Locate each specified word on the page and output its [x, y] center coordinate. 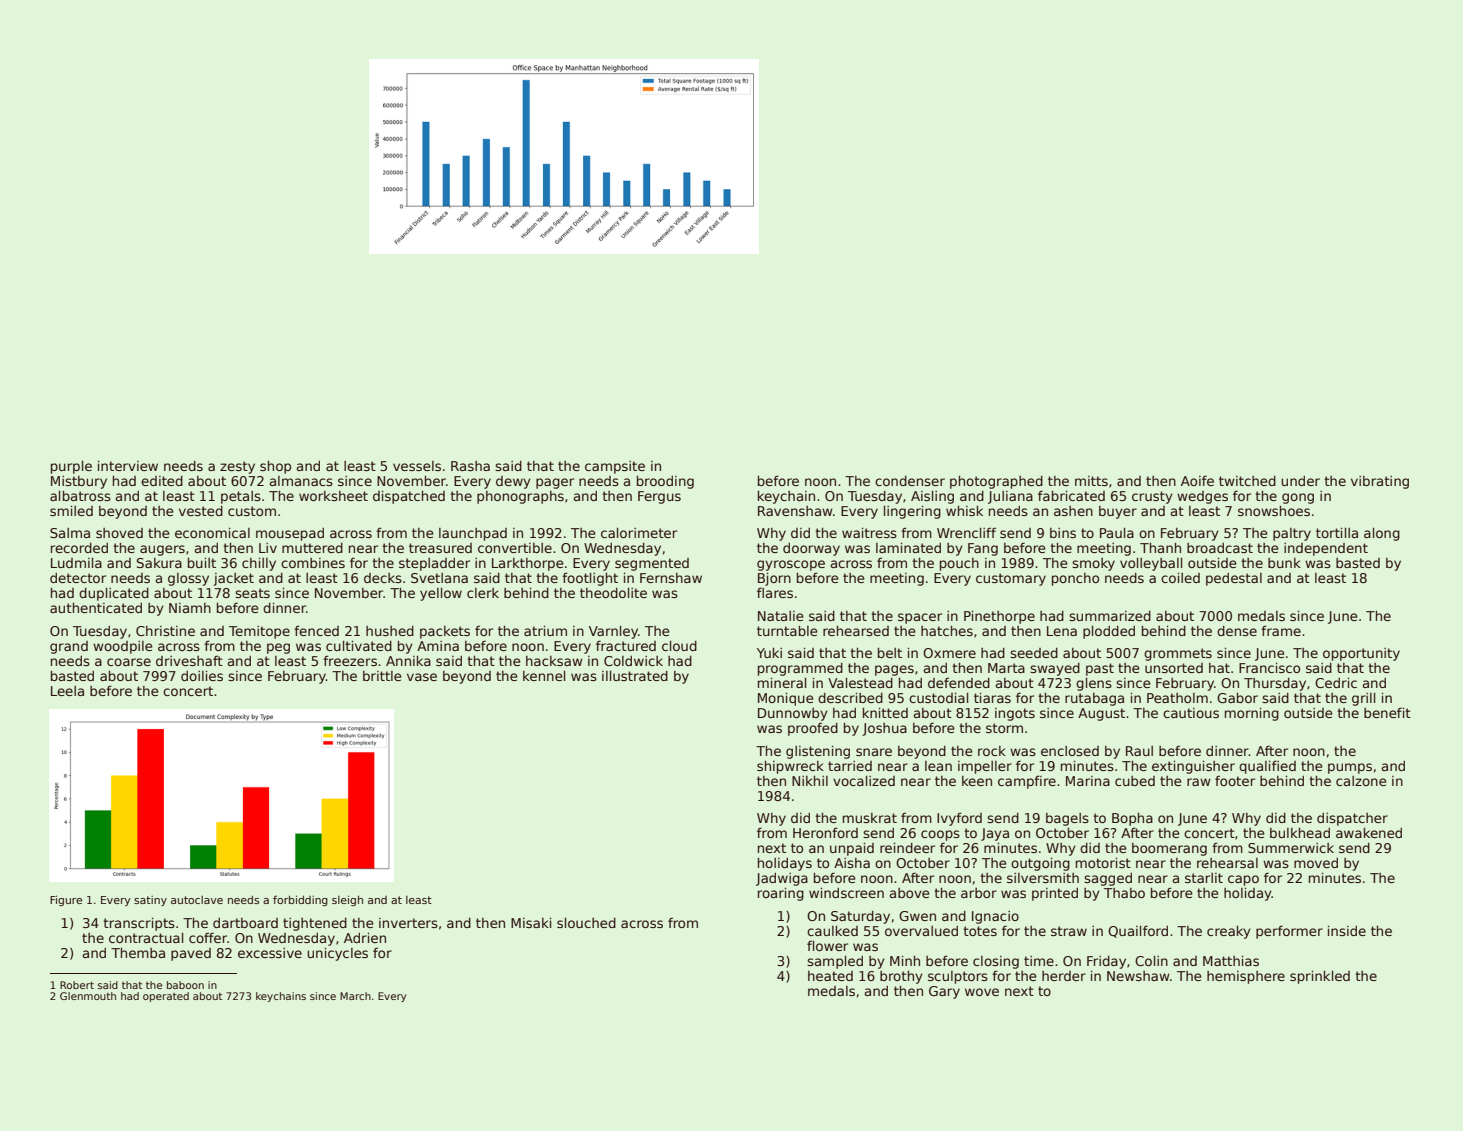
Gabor [1237, 698]
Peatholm [1177, 698]
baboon [185, 985]
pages [894, 670]
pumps [1350, 768]
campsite [615, 467]
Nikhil [810, 781]
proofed [813, 729]
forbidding [300, 900]
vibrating [1380, 482]
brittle [382, 676]
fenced [316, 630]
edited [162, 481]
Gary [944, 992]
